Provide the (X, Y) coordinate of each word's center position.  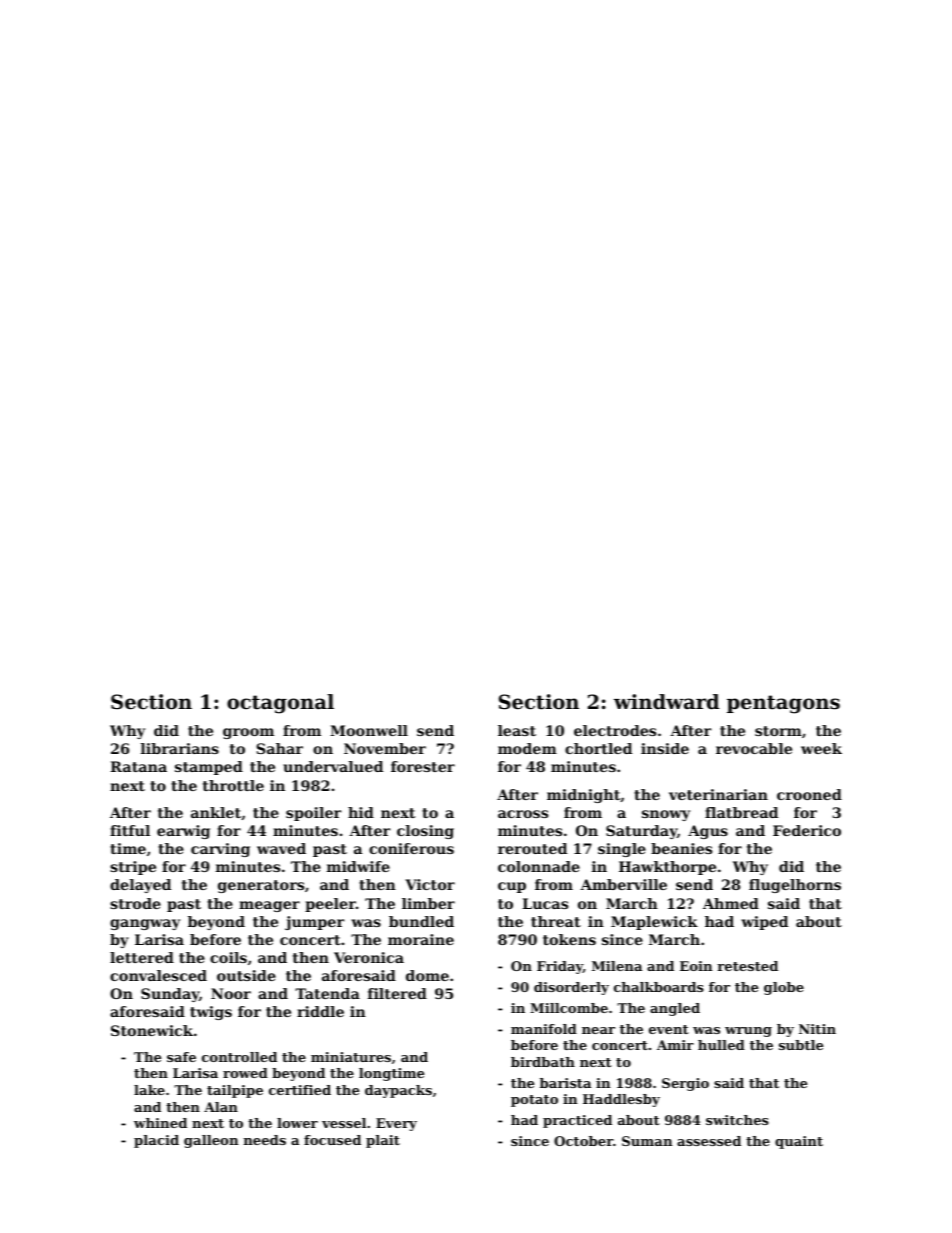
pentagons (783, 704)
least (517, 730)
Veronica (369, 957)
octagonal (280, 704)
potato (534, 1101)
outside (246, 975)
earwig (183, 832)
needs (265, 1140)
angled (675, 1009)
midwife (358, 866)
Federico (807, 830)
